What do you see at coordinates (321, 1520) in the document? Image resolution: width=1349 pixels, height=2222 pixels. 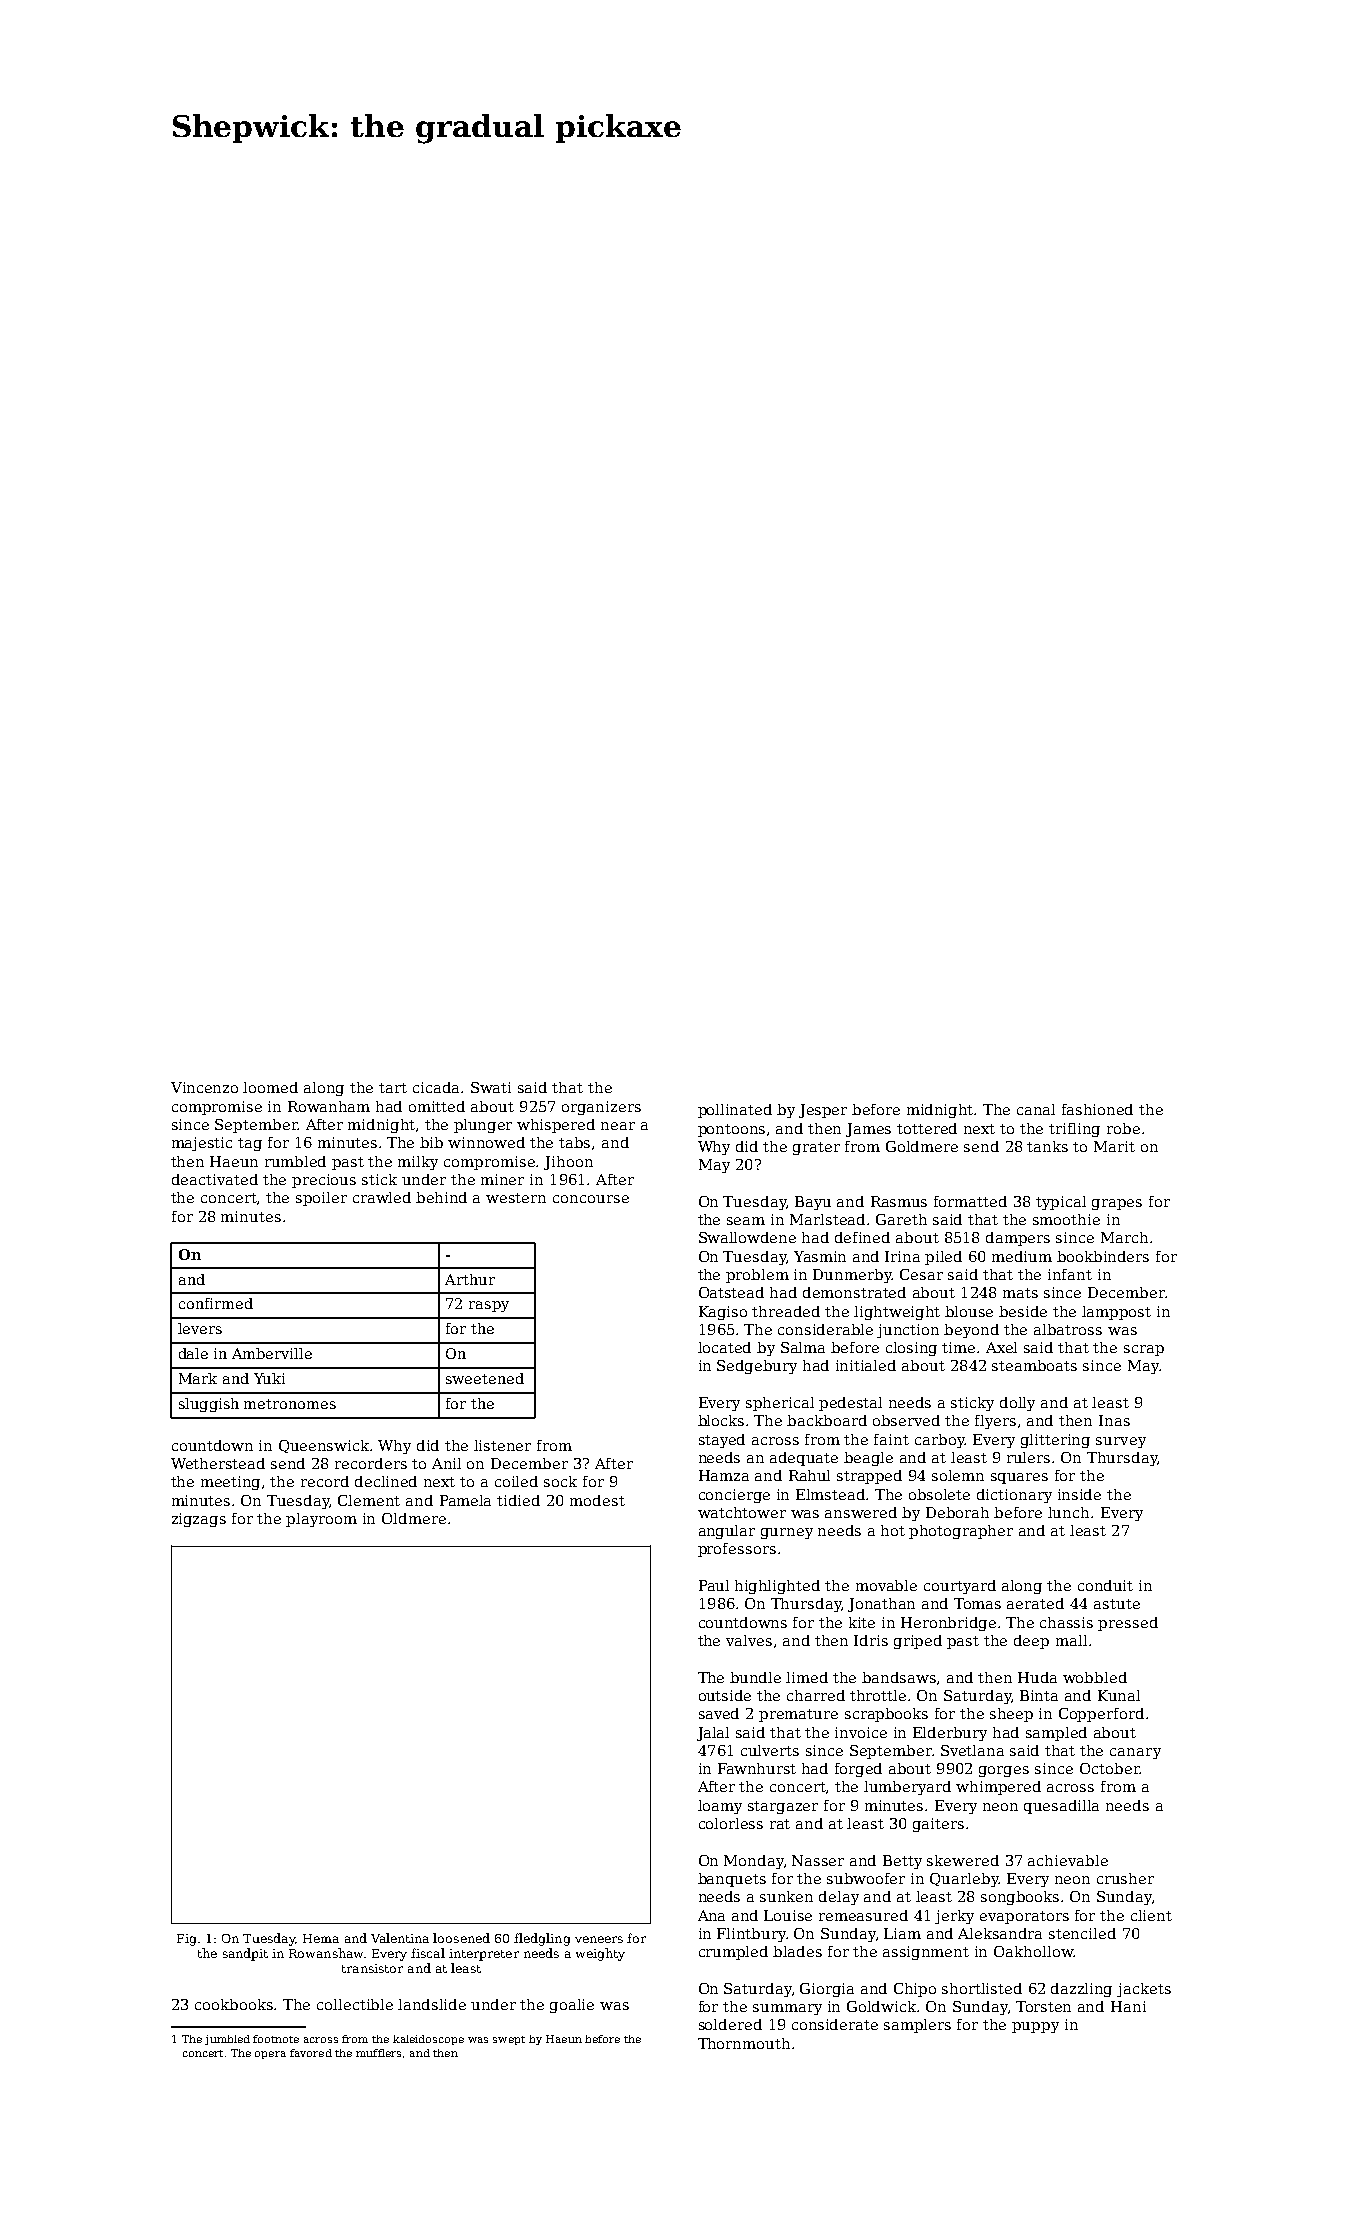 I see `playroom` at bounding box center [321, 1520].
